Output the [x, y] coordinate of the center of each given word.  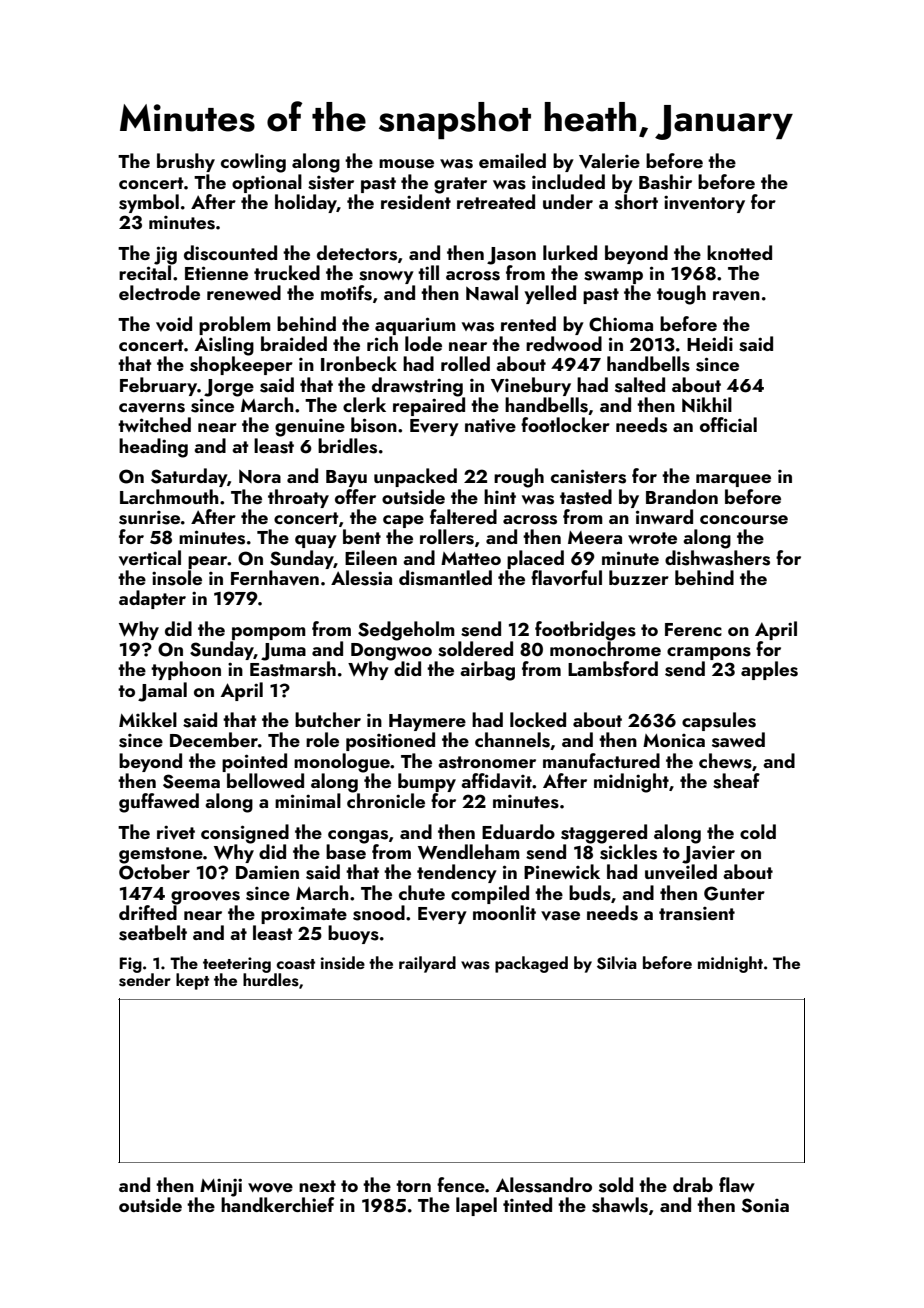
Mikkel [148, 719]
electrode [159, 292]
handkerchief [277, 1204]
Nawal [492, 292]
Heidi [710, 343]
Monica [674, 740]
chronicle [386, 800]
